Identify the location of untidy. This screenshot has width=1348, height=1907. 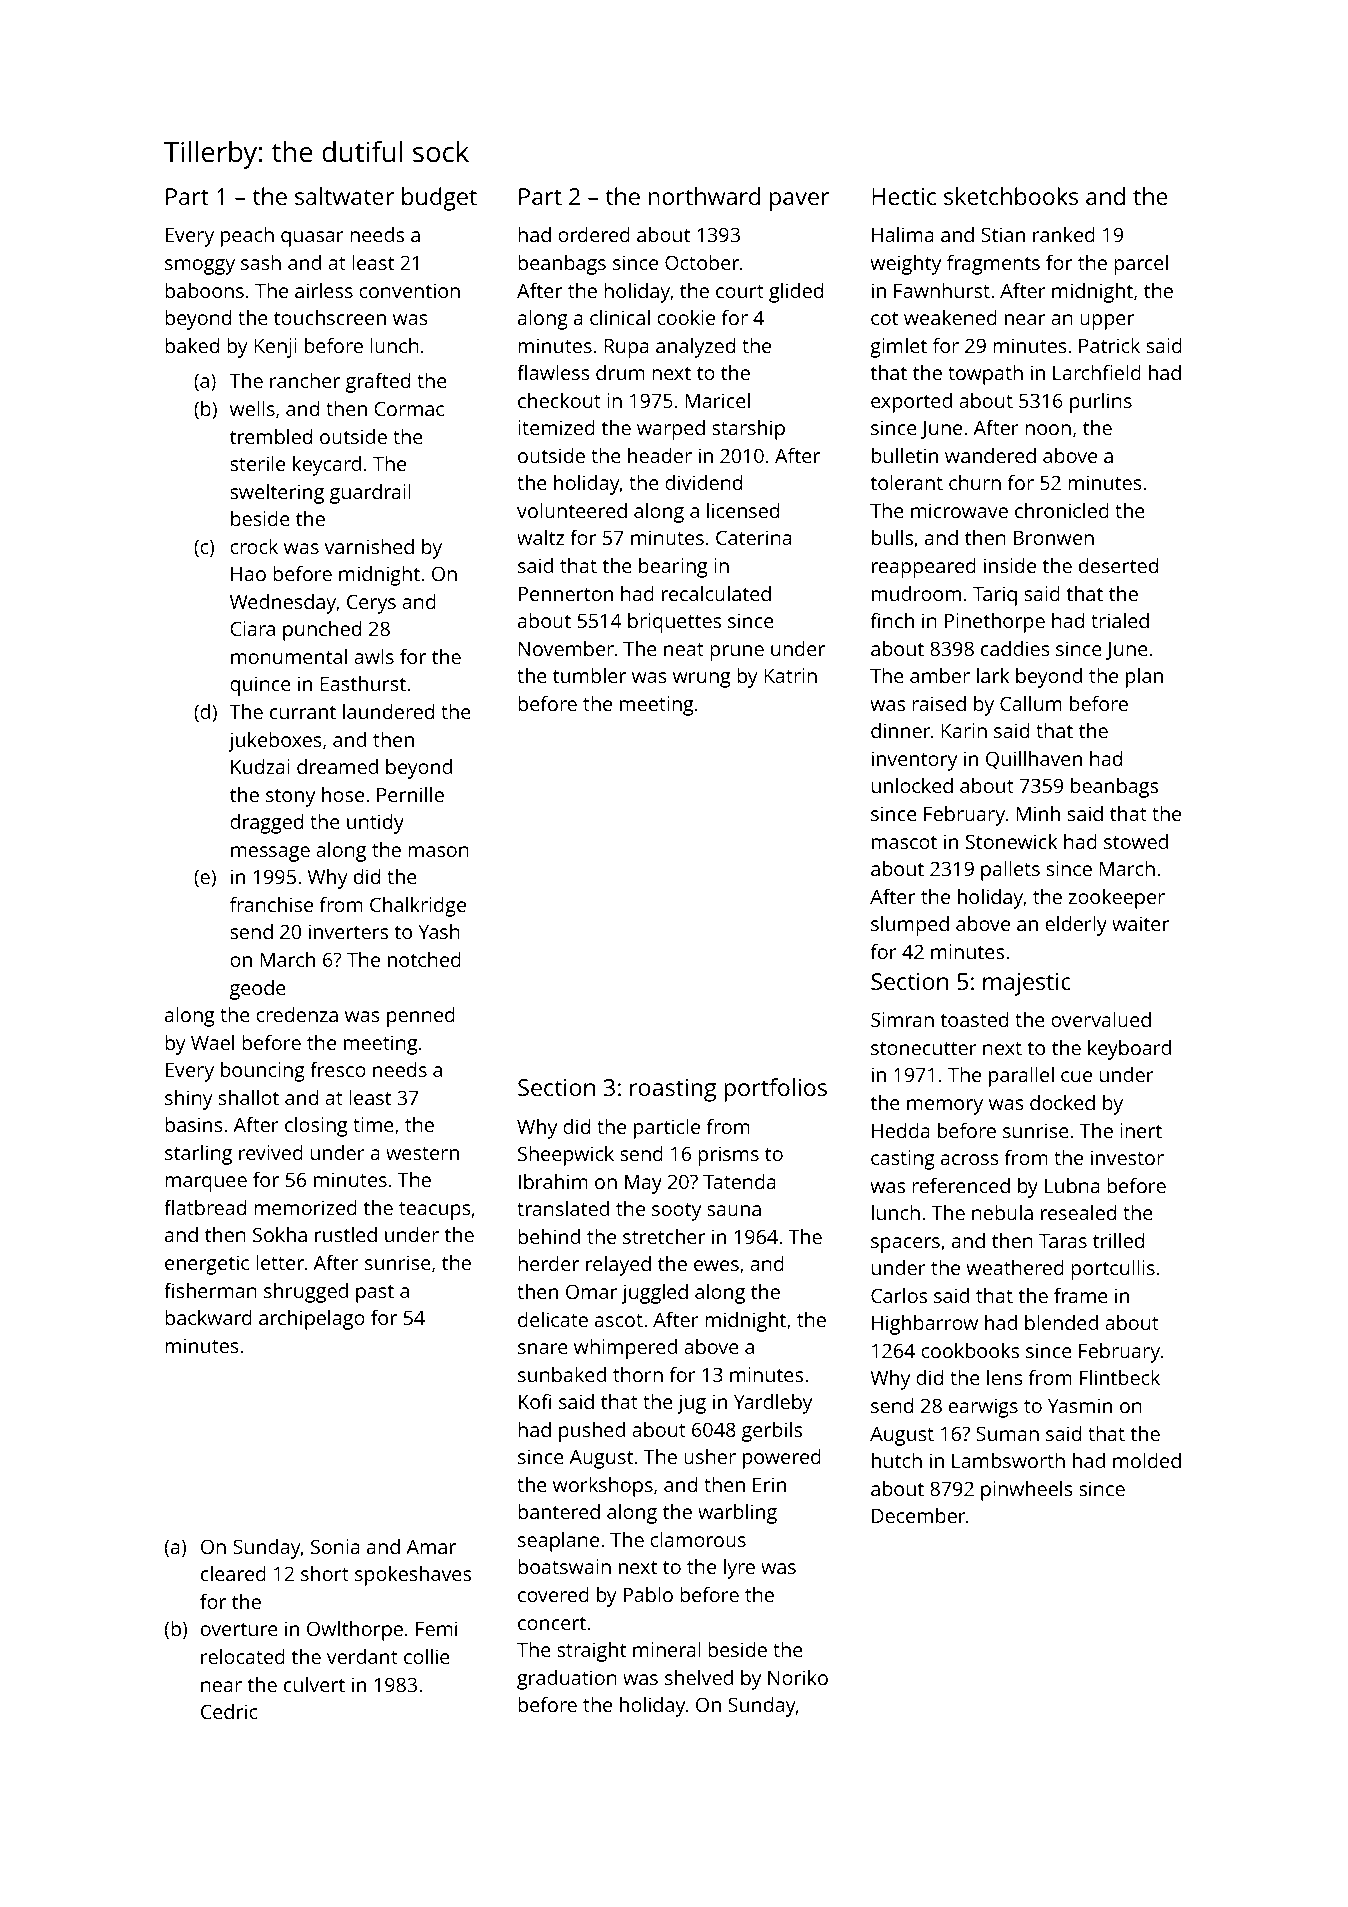
(375, 824).
